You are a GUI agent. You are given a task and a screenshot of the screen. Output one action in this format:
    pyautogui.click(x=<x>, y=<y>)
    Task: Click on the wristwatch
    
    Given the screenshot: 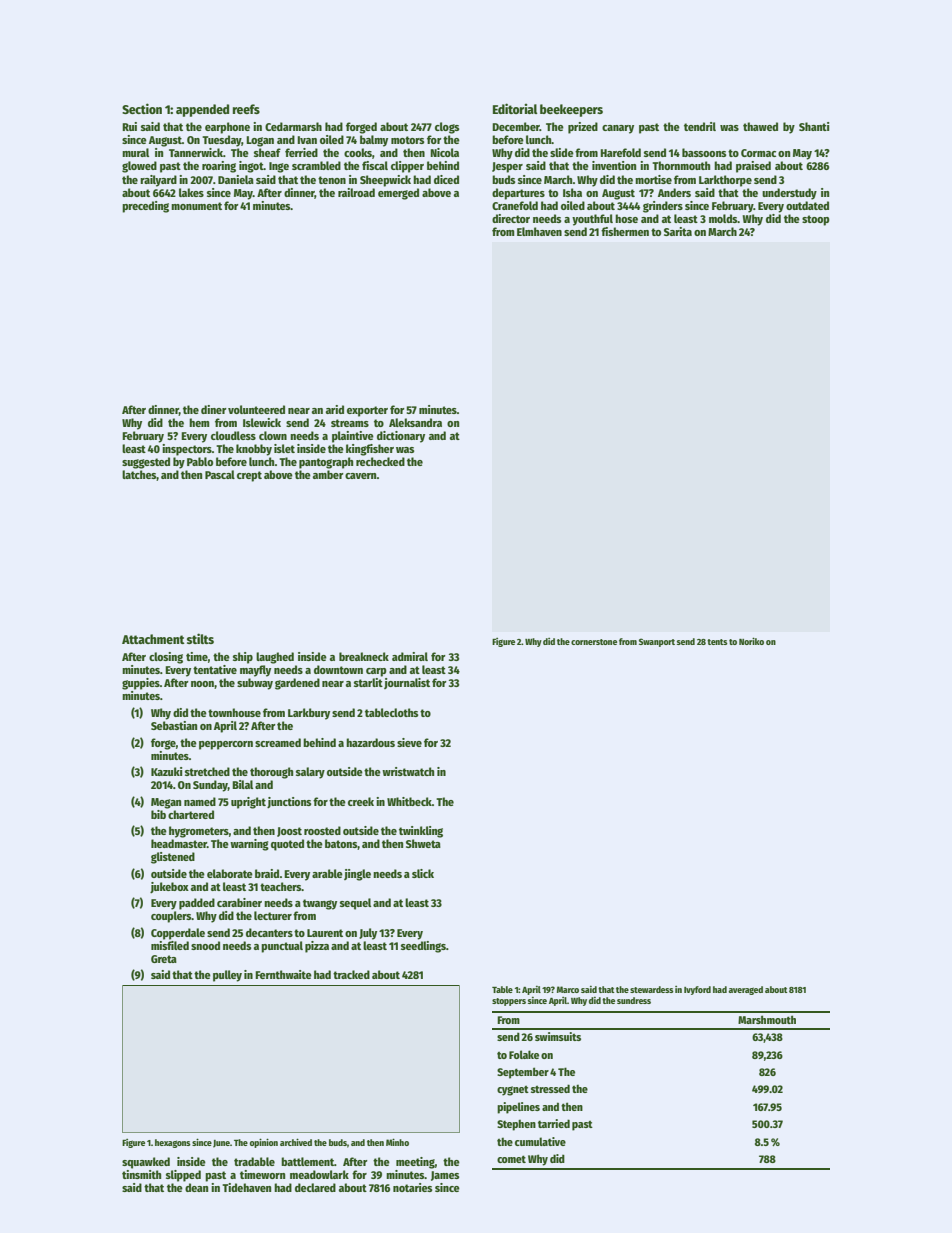 What is the action you would take?
    pyautogui.click(x=408, y=771)
